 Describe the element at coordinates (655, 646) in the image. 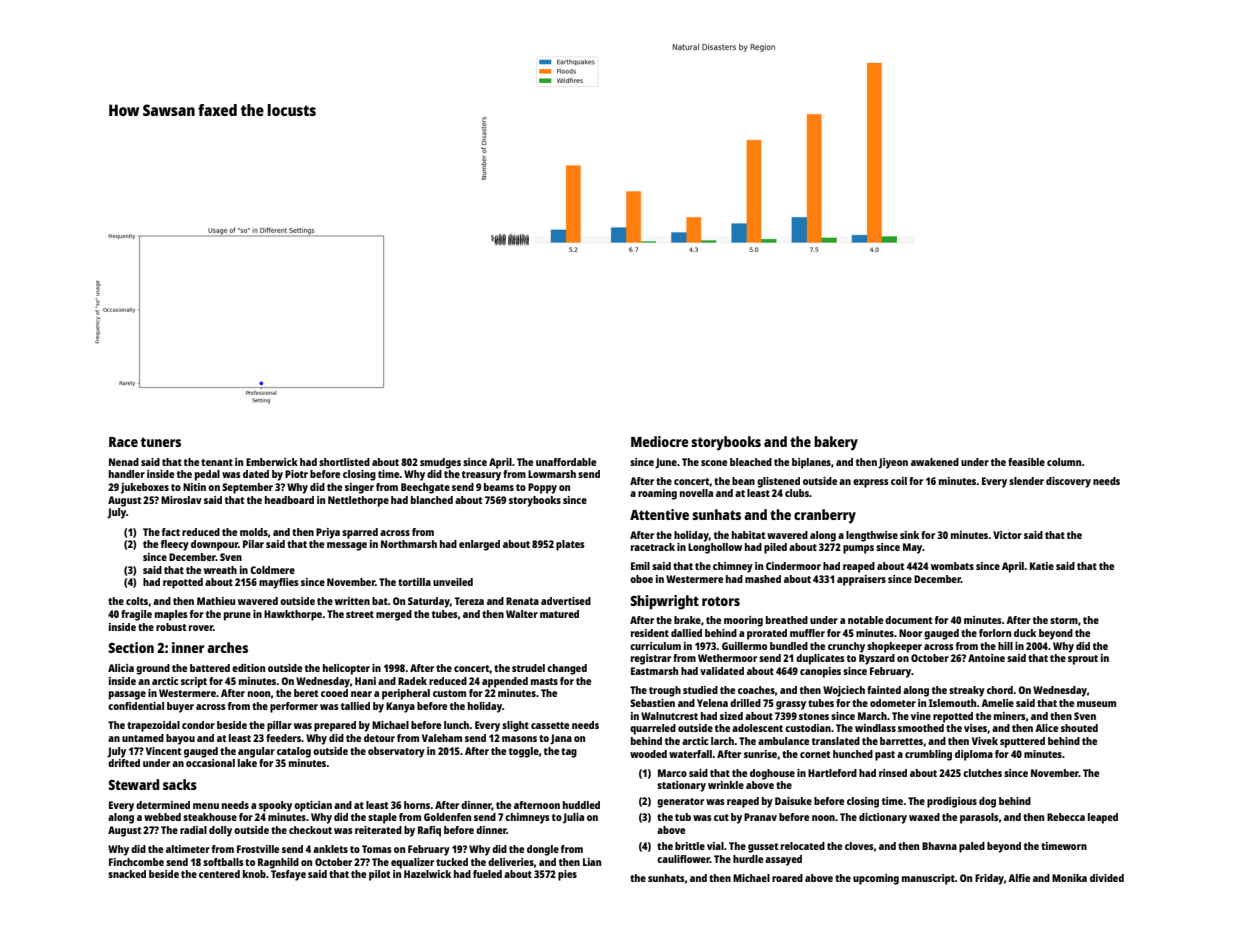

I see `curriculum` at that location.
